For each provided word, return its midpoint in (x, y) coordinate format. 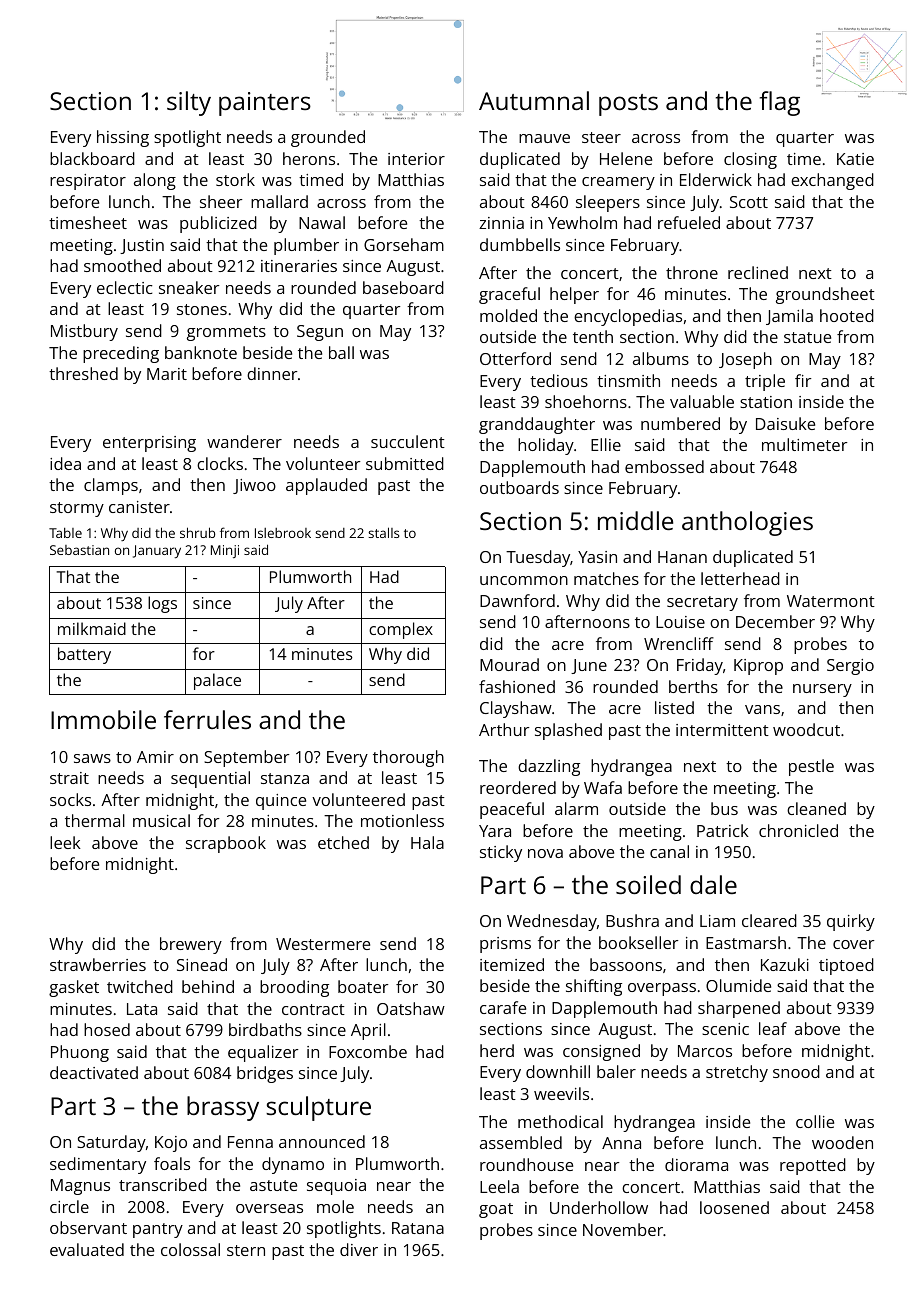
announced (322, 1141)
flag (780, 103)
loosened (734, 1207)
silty (189, 103)
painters (265, 104)
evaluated (87, 1249)
